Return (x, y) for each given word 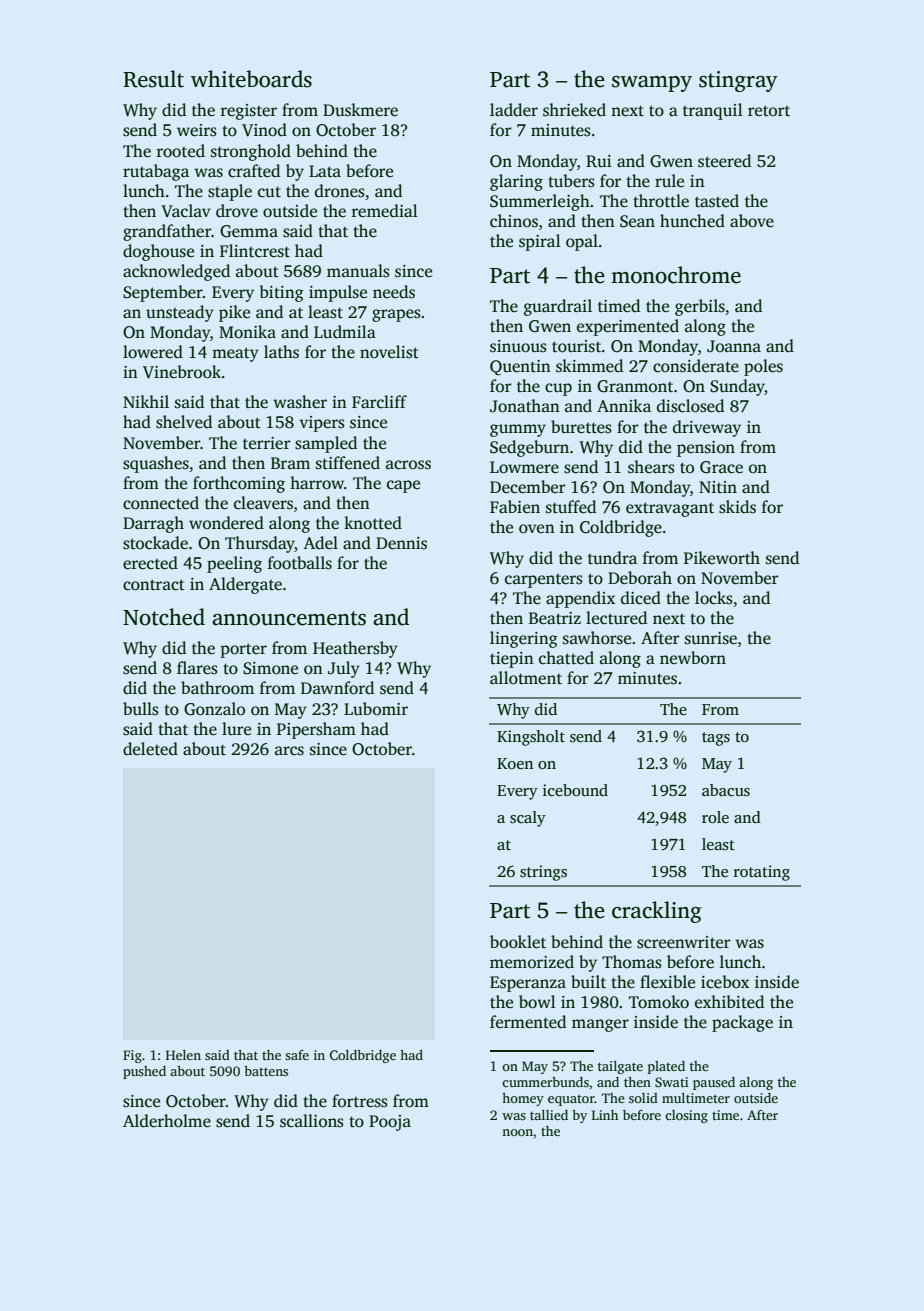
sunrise (711, 638)
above (752, 221)
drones (340, 191)
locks (714, 598)
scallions (312, 1121)
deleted (150, 749)
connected (161, 503)
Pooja (390, 1123)
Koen (515, 763)
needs (394, 292)
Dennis (401, 543)
